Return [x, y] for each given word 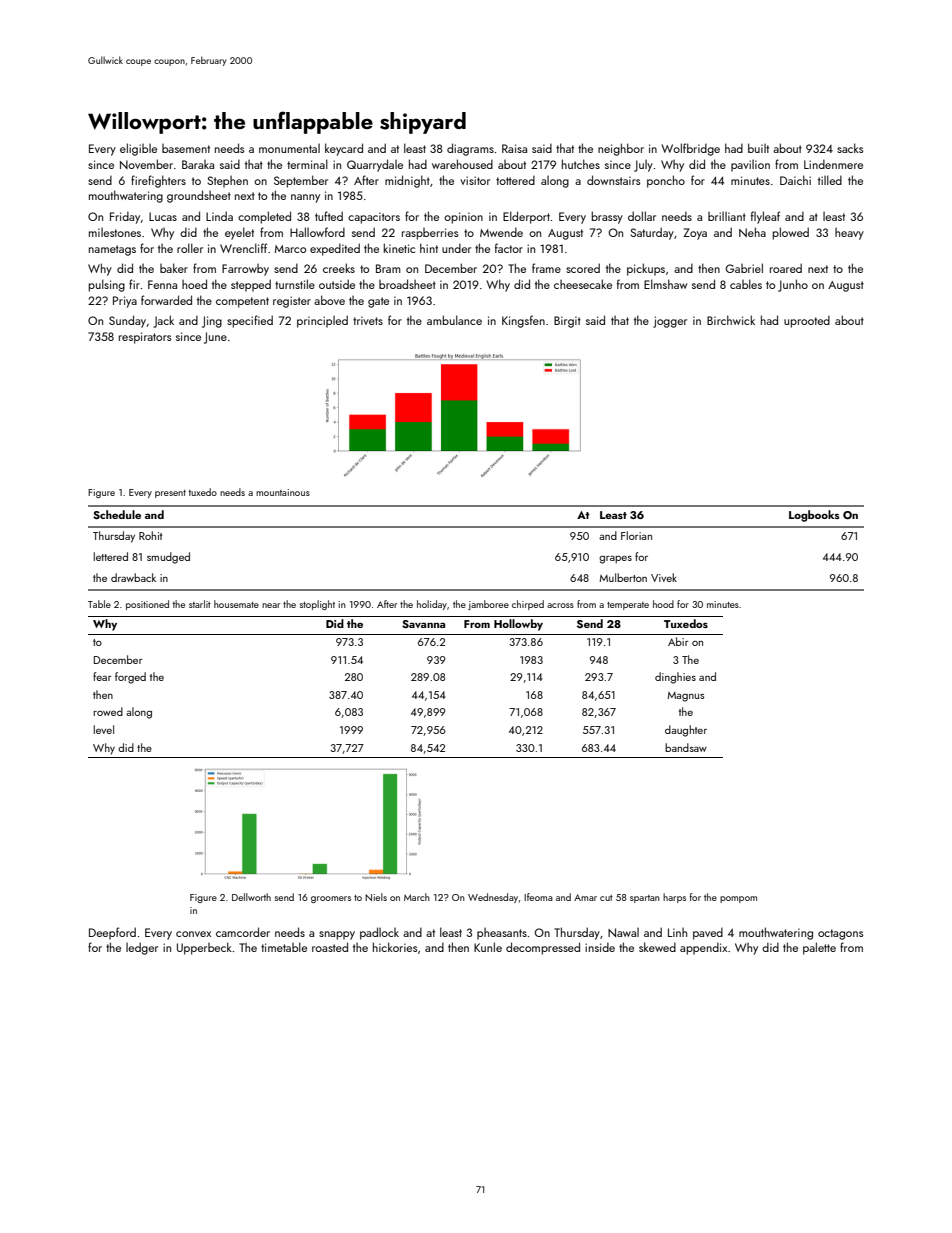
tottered [515, 180]
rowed [108, 711]
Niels [376, 897]
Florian [636, 535]
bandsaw [686, 747]
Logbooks [814, 516]
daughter [686, 731]
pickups [646, 269]
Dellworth [251, 897]
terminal [307, 164]
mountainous [283, 492]
